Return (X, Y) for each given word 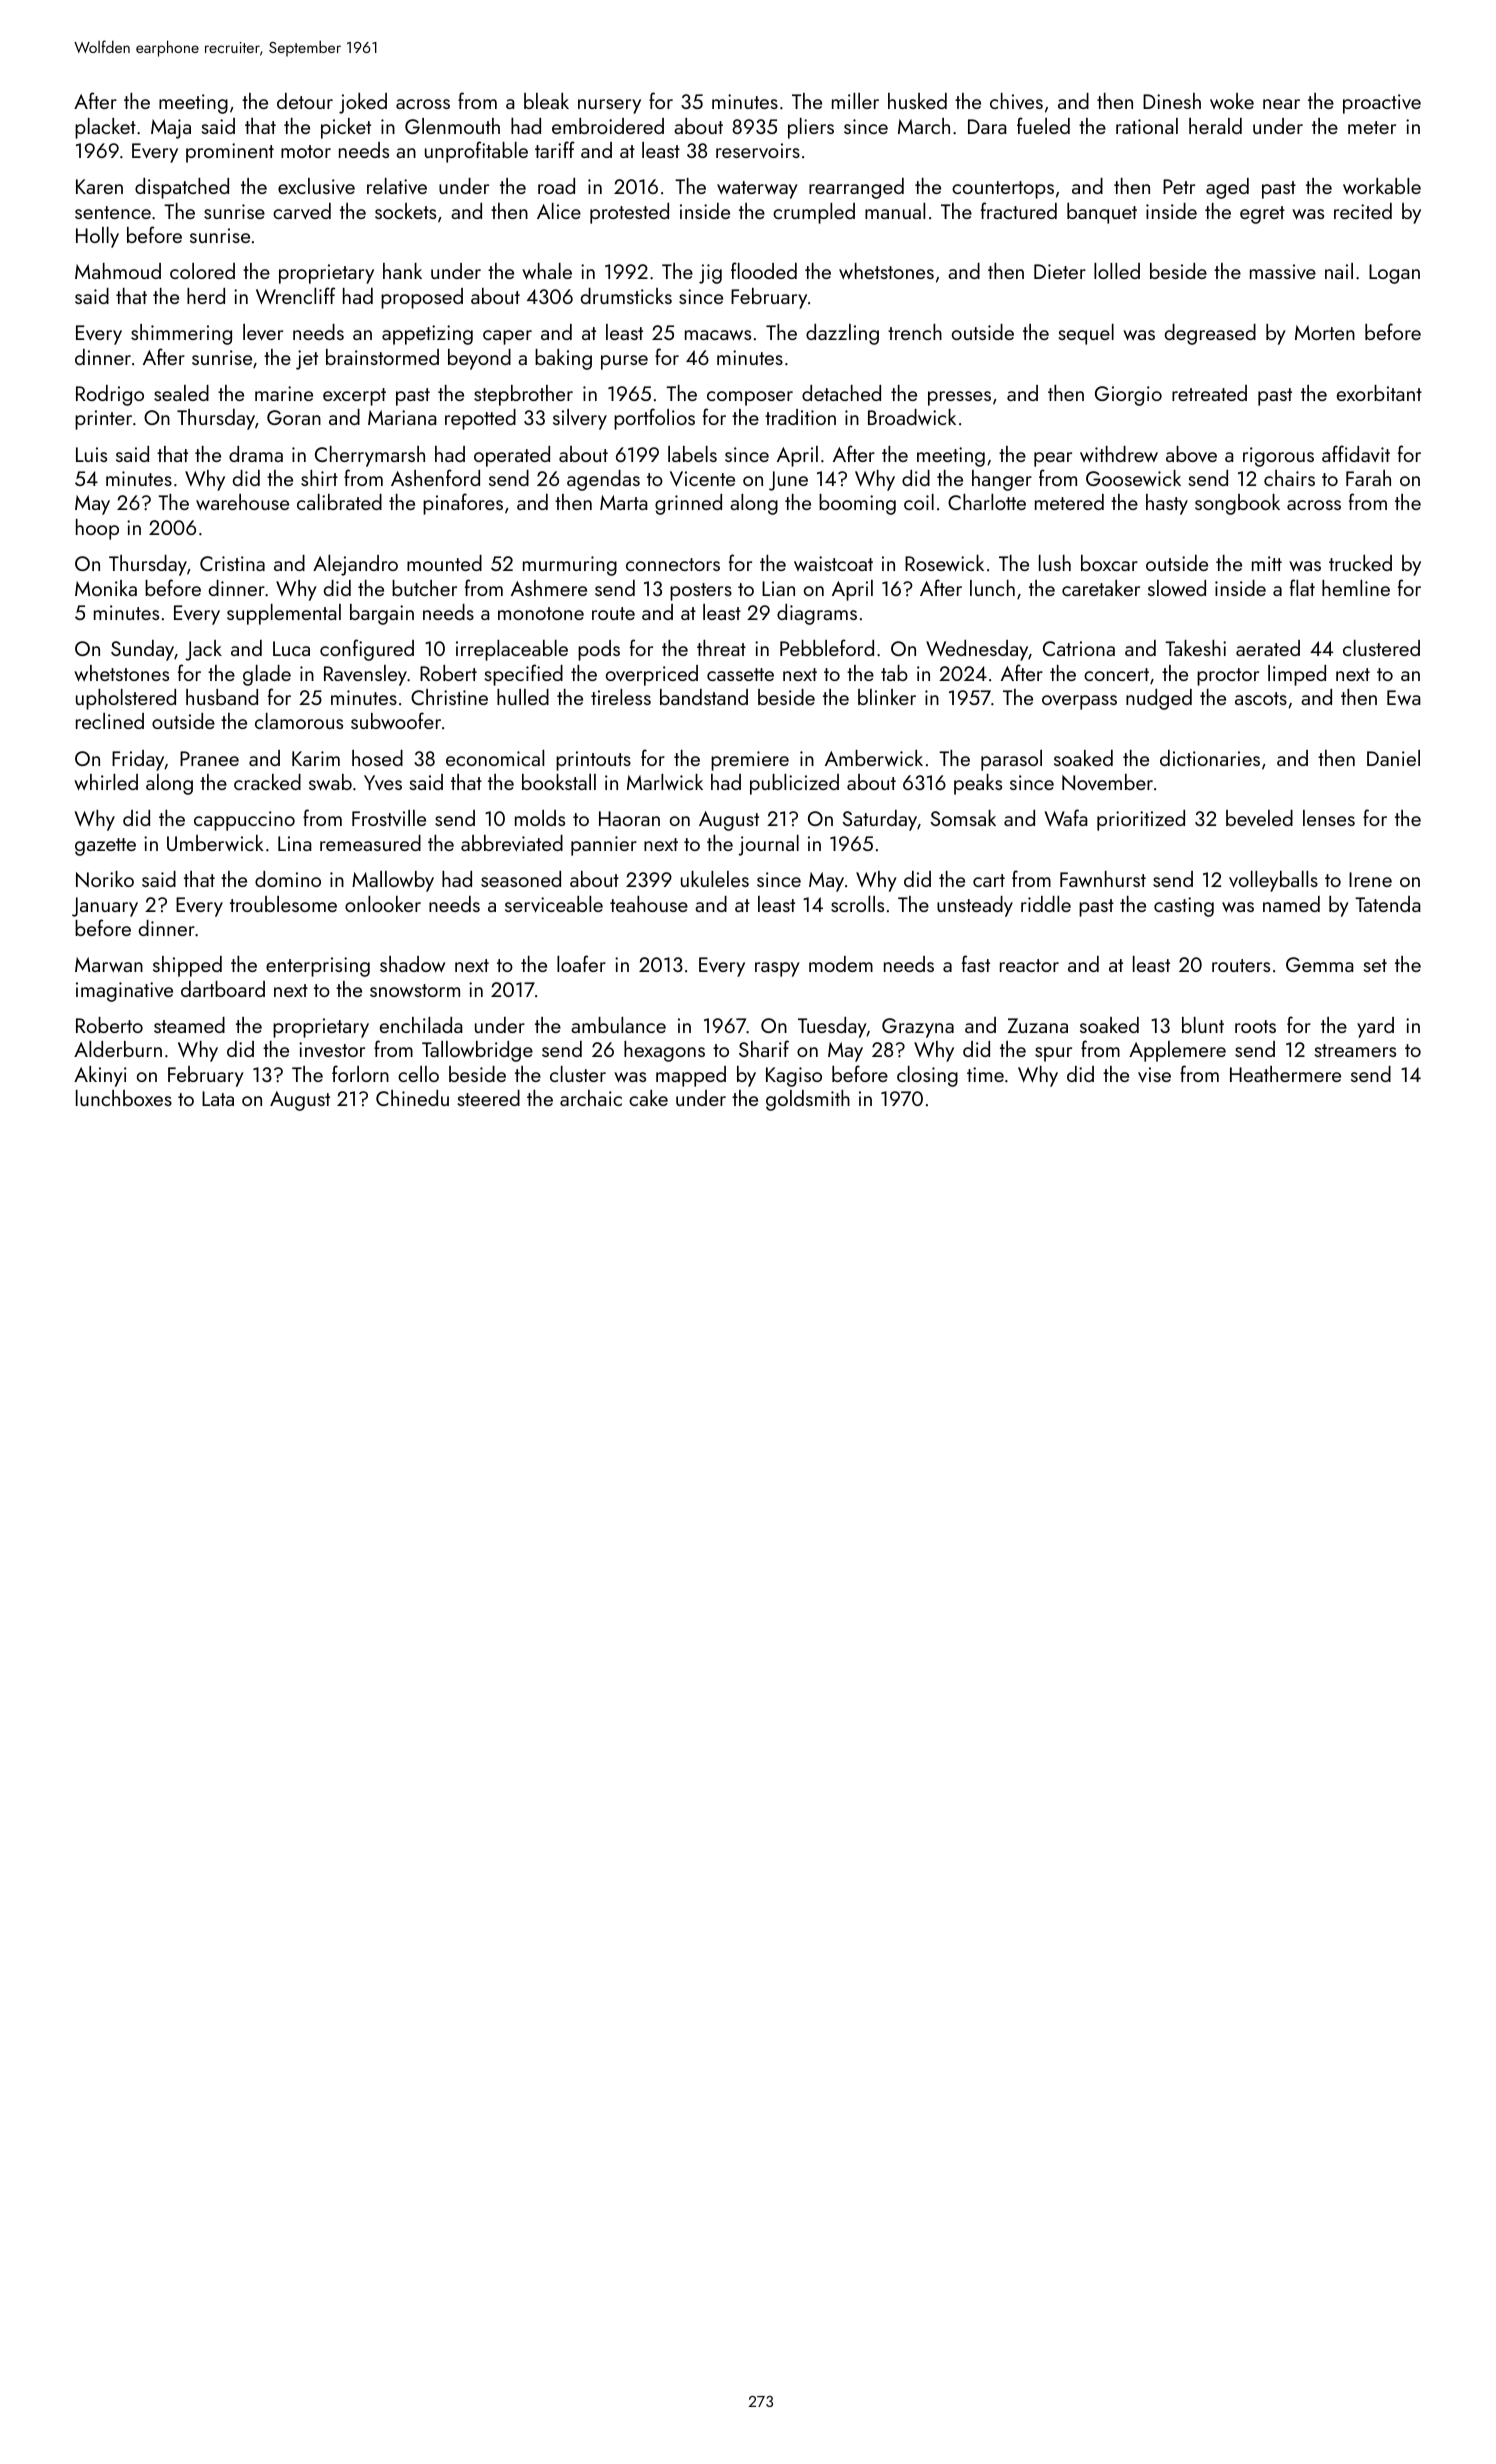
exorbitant (1379, 393)
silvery (580, 419)
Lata (218, 1098)
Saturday (880, 820)
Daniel (1393, 758)
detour (305, 101)
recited (1363, 211)
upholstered (126, 699)
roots (1255, 1026)
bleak (546, 101)
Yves (383, 782)
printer (103, 420)
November (1107, 782)
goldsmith (808, 1100)
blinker (887, 697)
